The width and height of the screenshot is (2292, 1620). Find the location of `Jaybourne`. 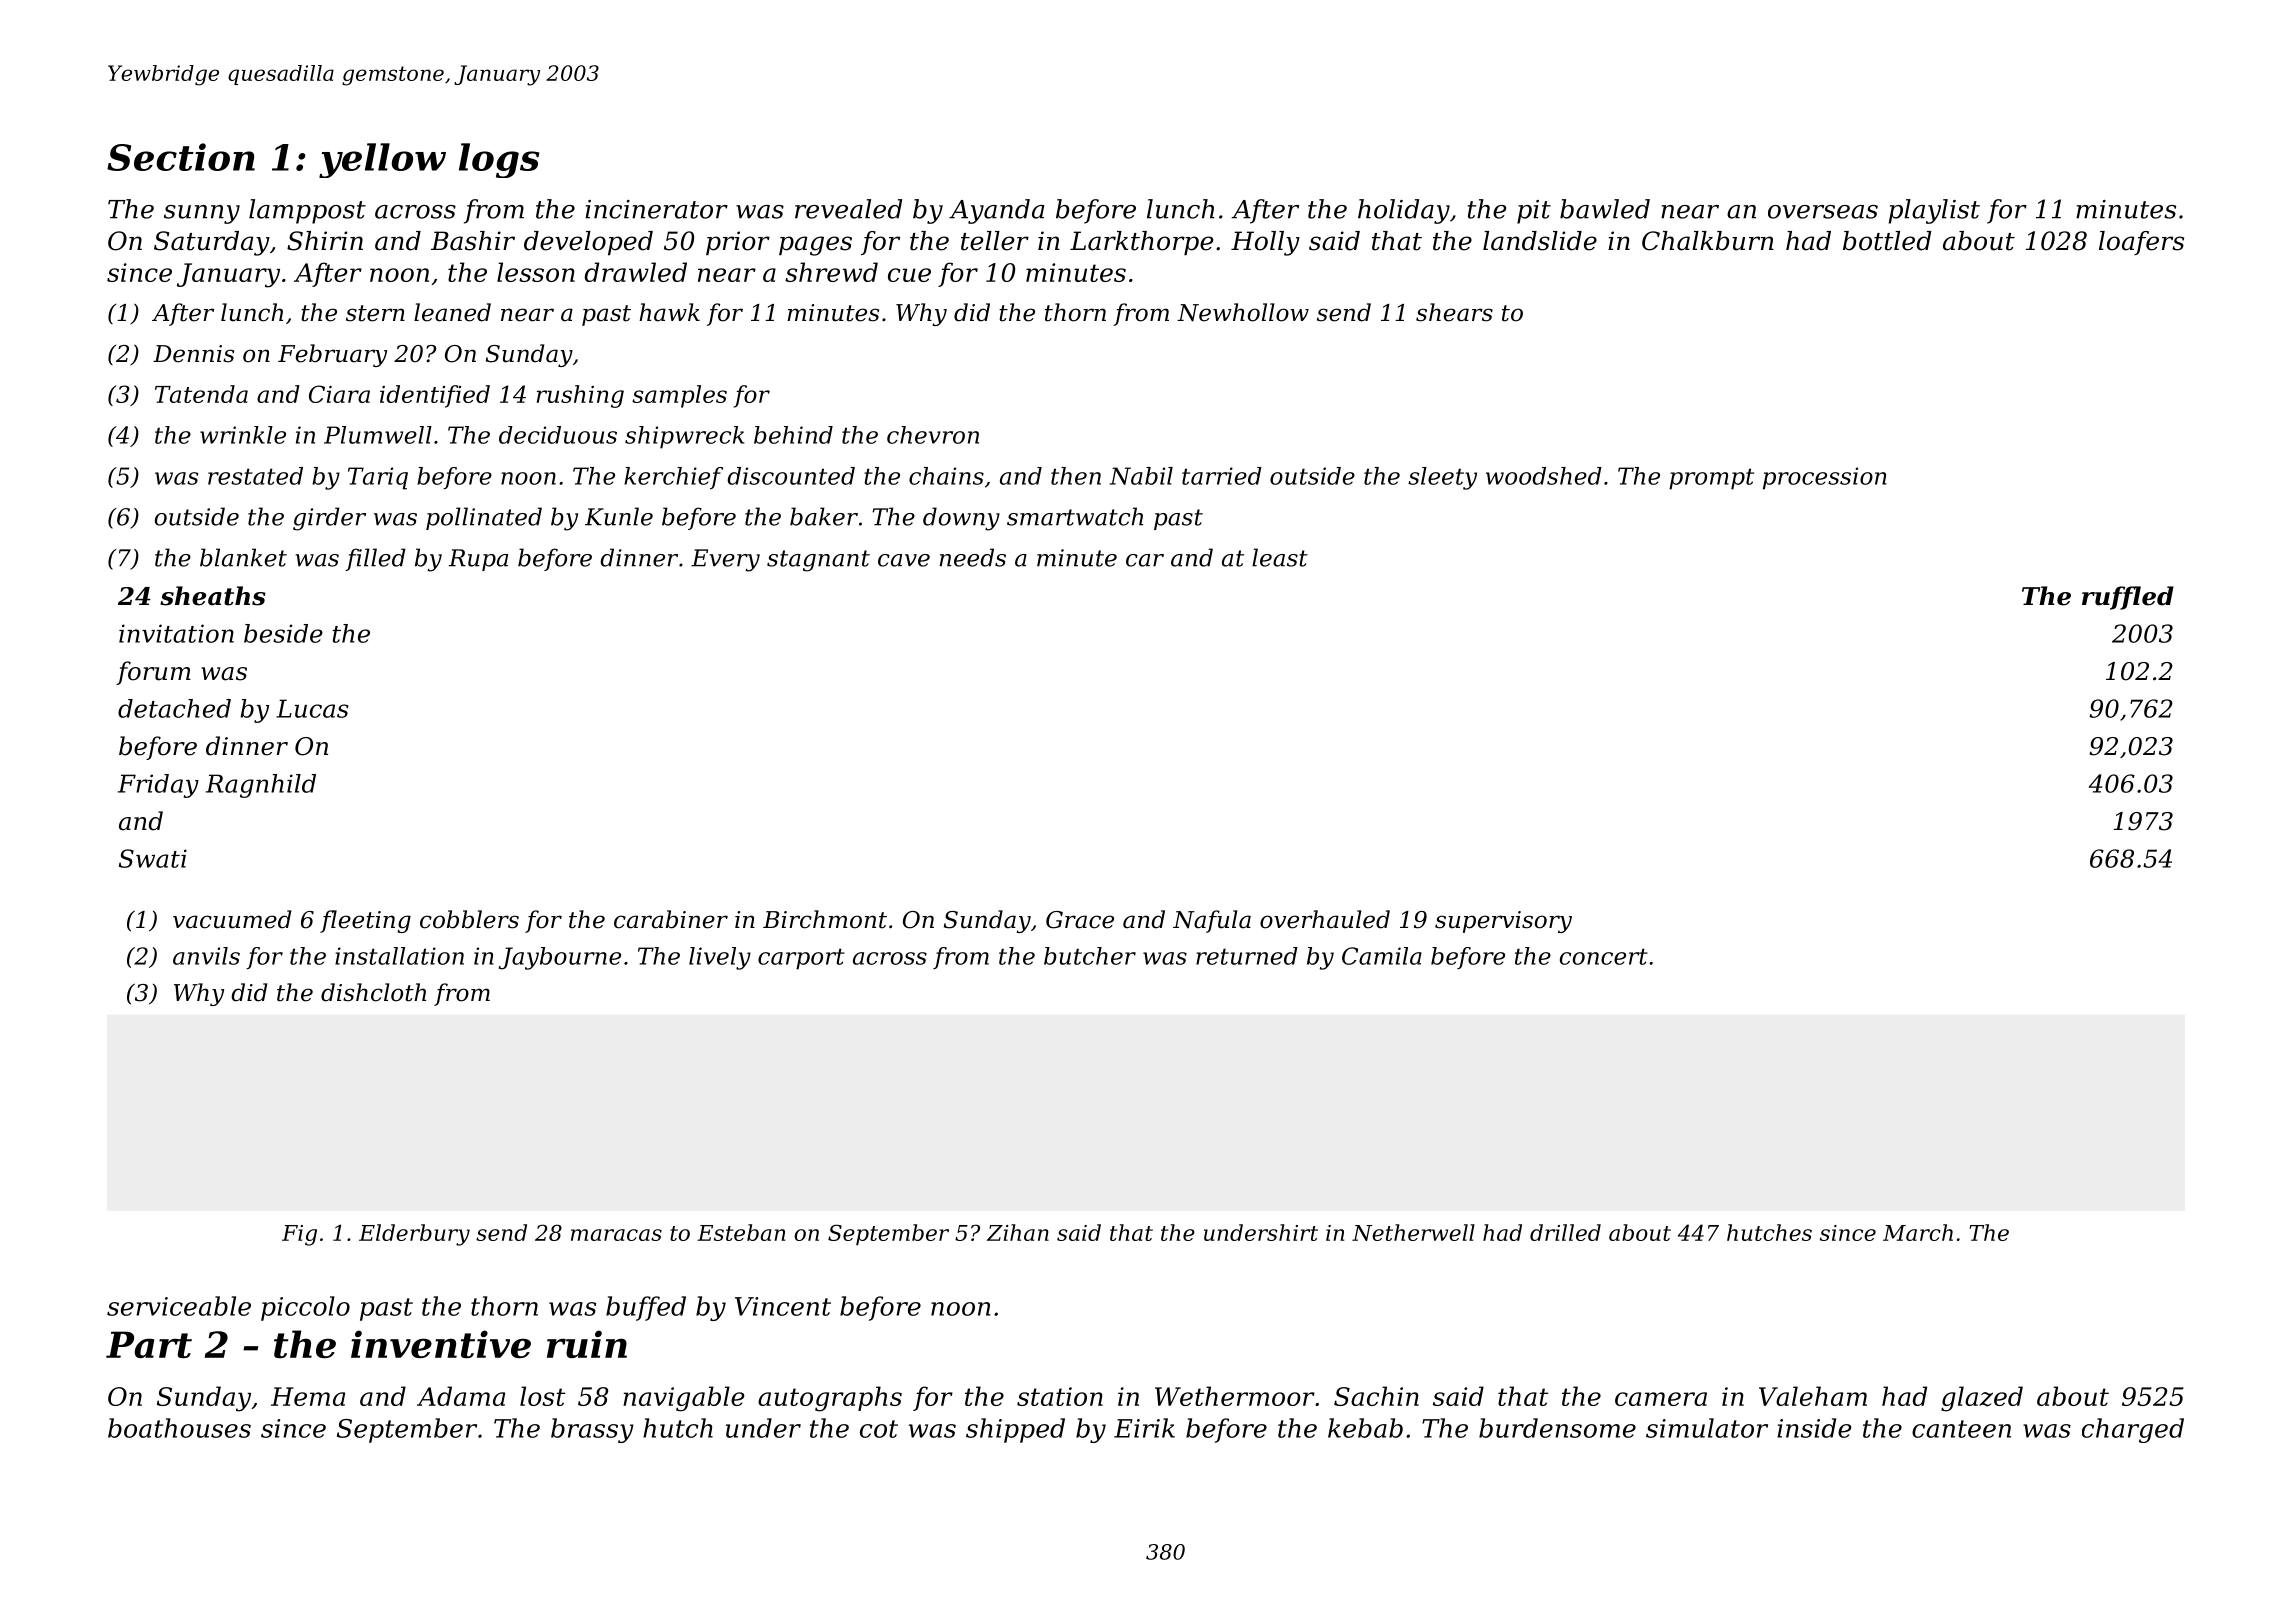

Jaybourne is located at coordinates (560, 958).
